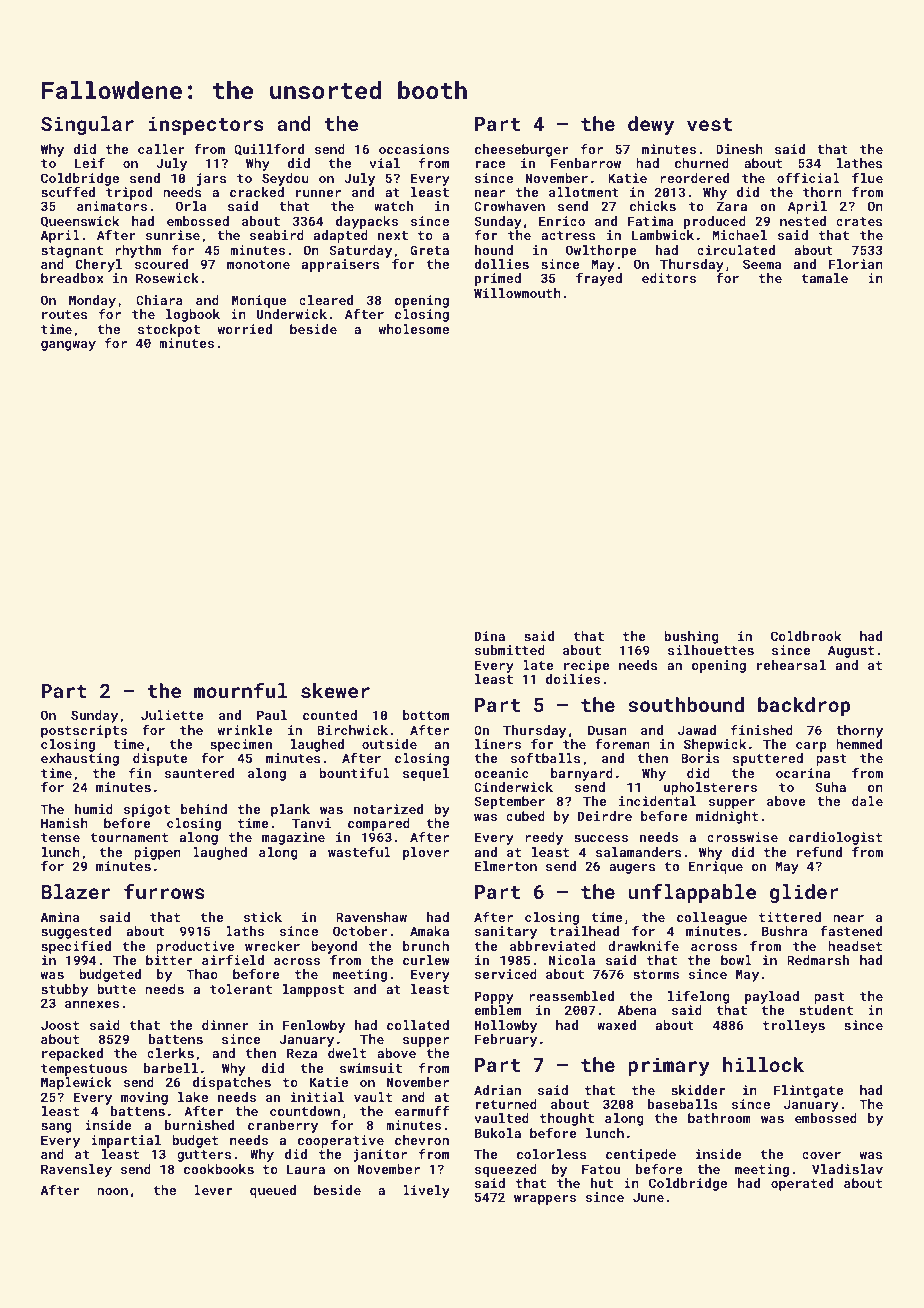 This screenshot has width=924, height=1308. What do you see at coordinates (851, 931) in the screenshot?
I see `fastened` at bounding box center [851, 931].
